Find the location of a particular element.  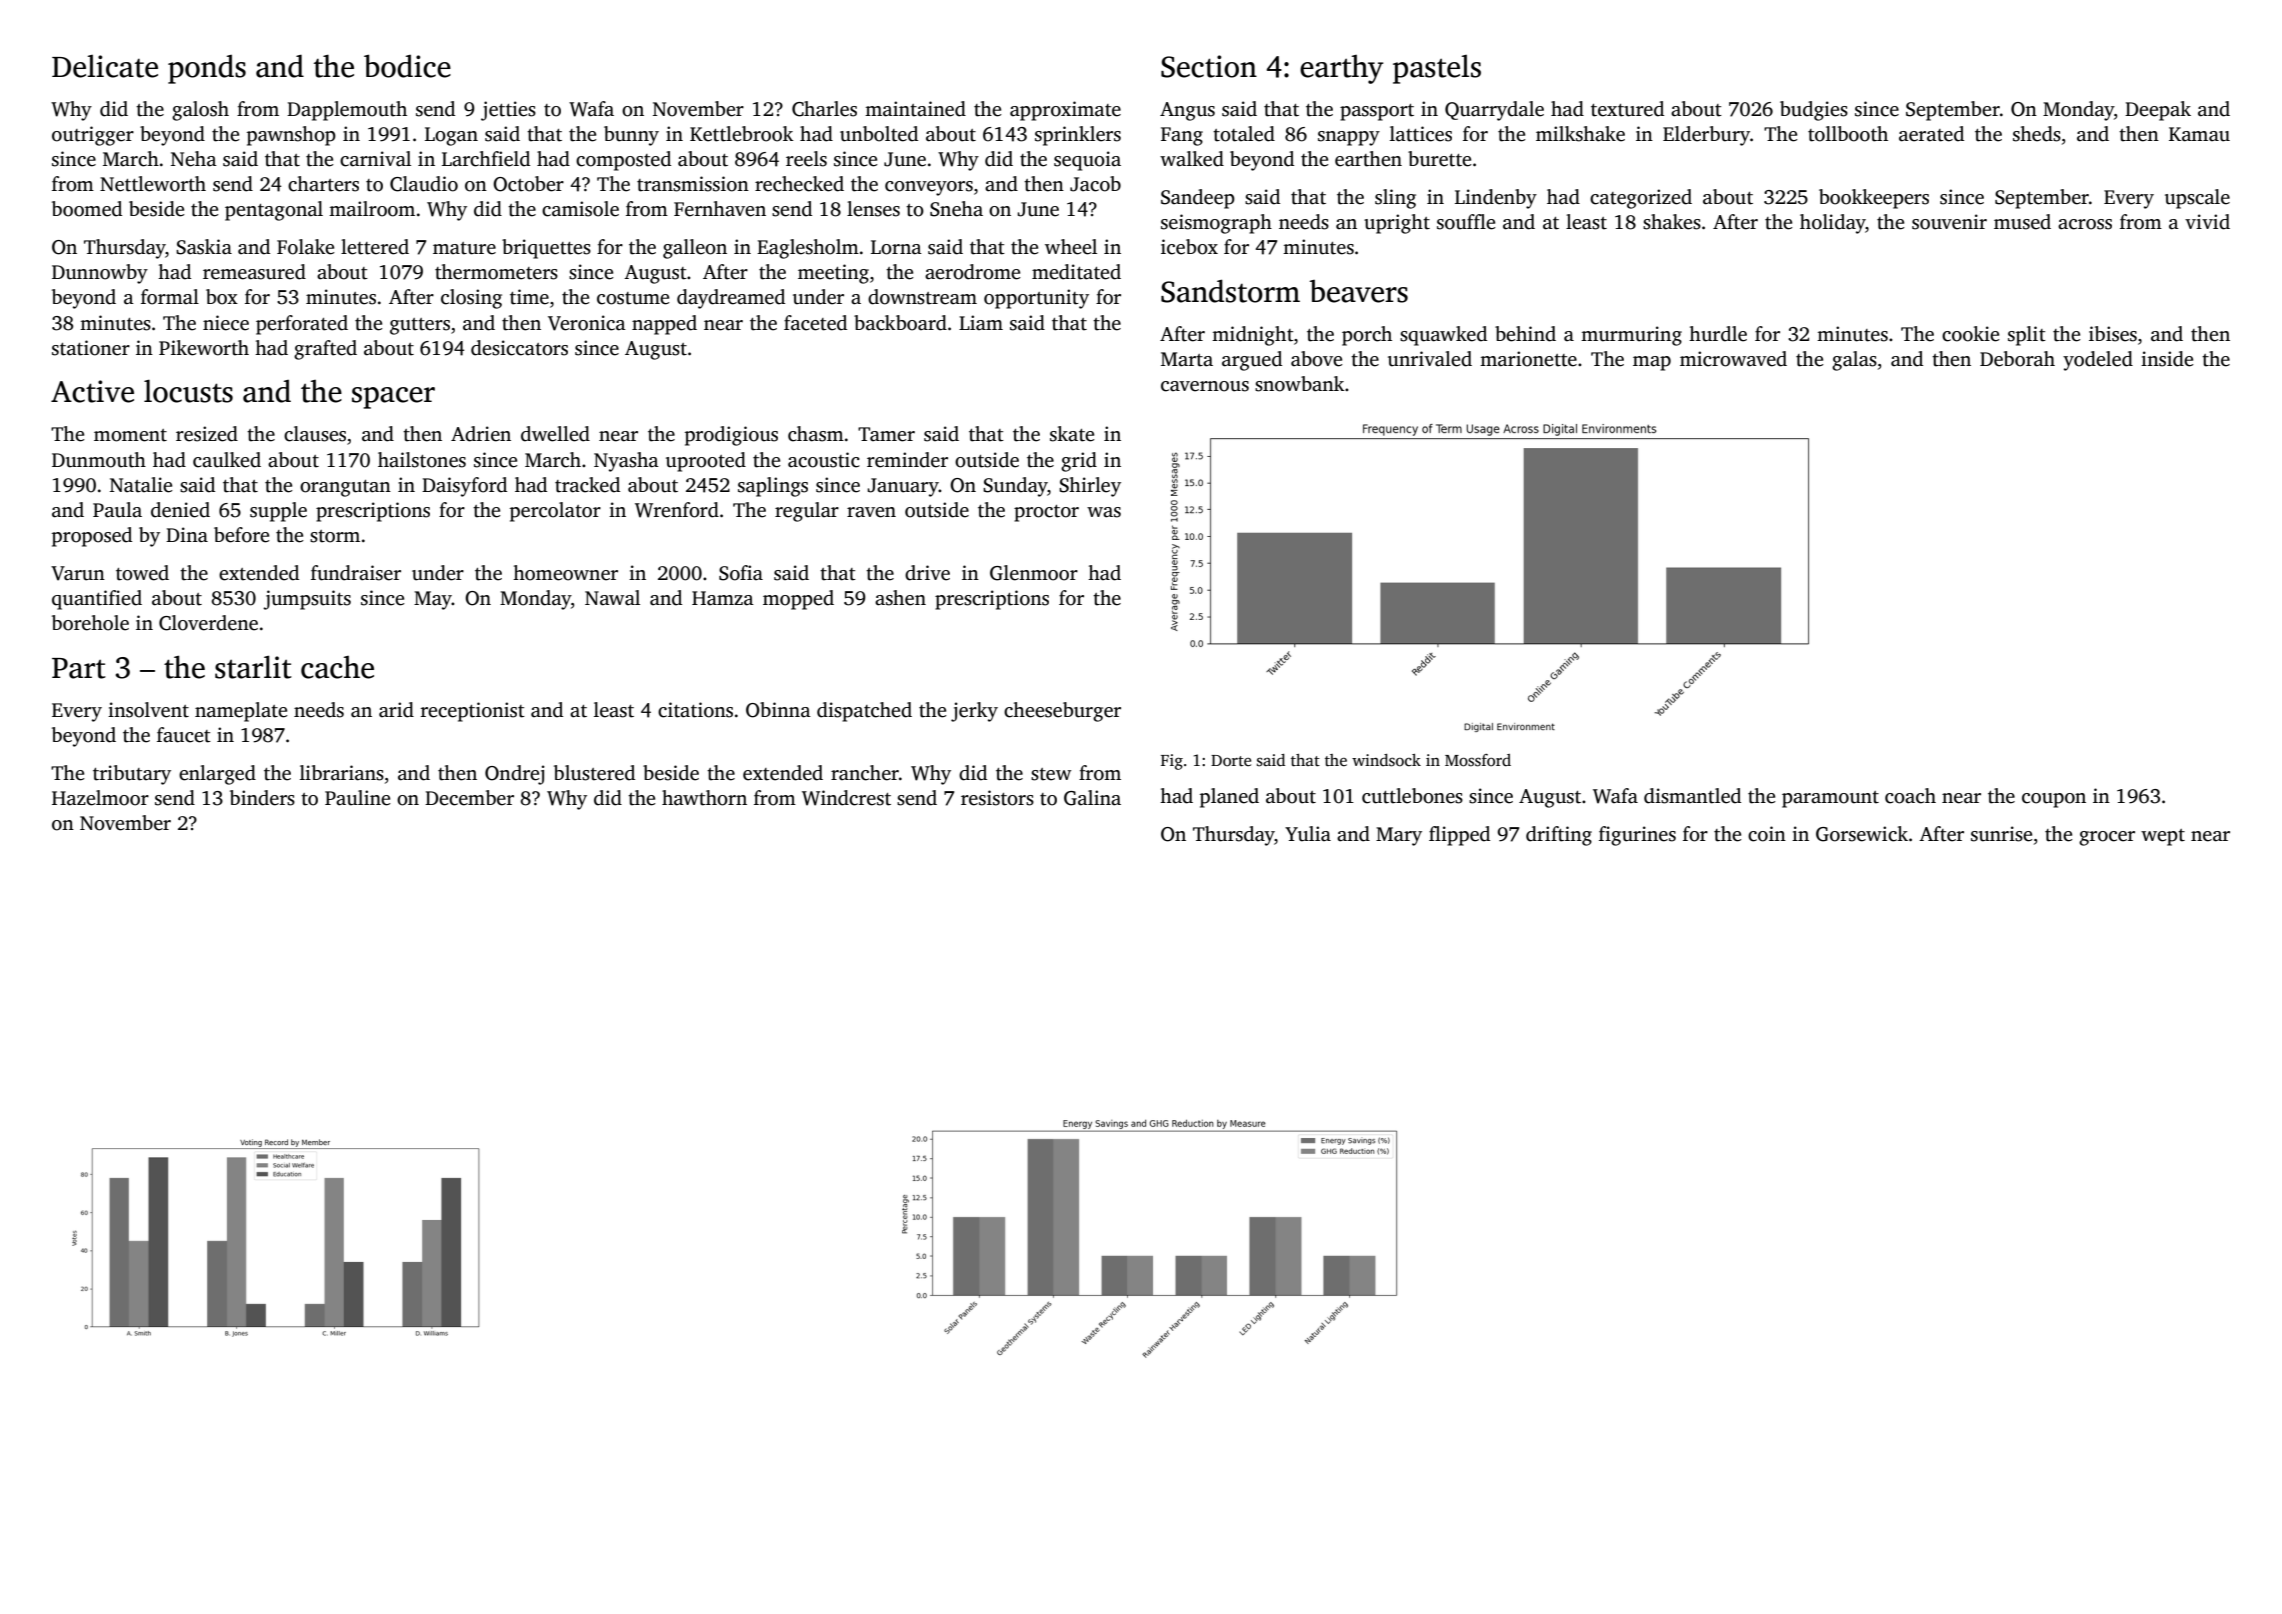

shakes is located at coordinates (1672, 222).
